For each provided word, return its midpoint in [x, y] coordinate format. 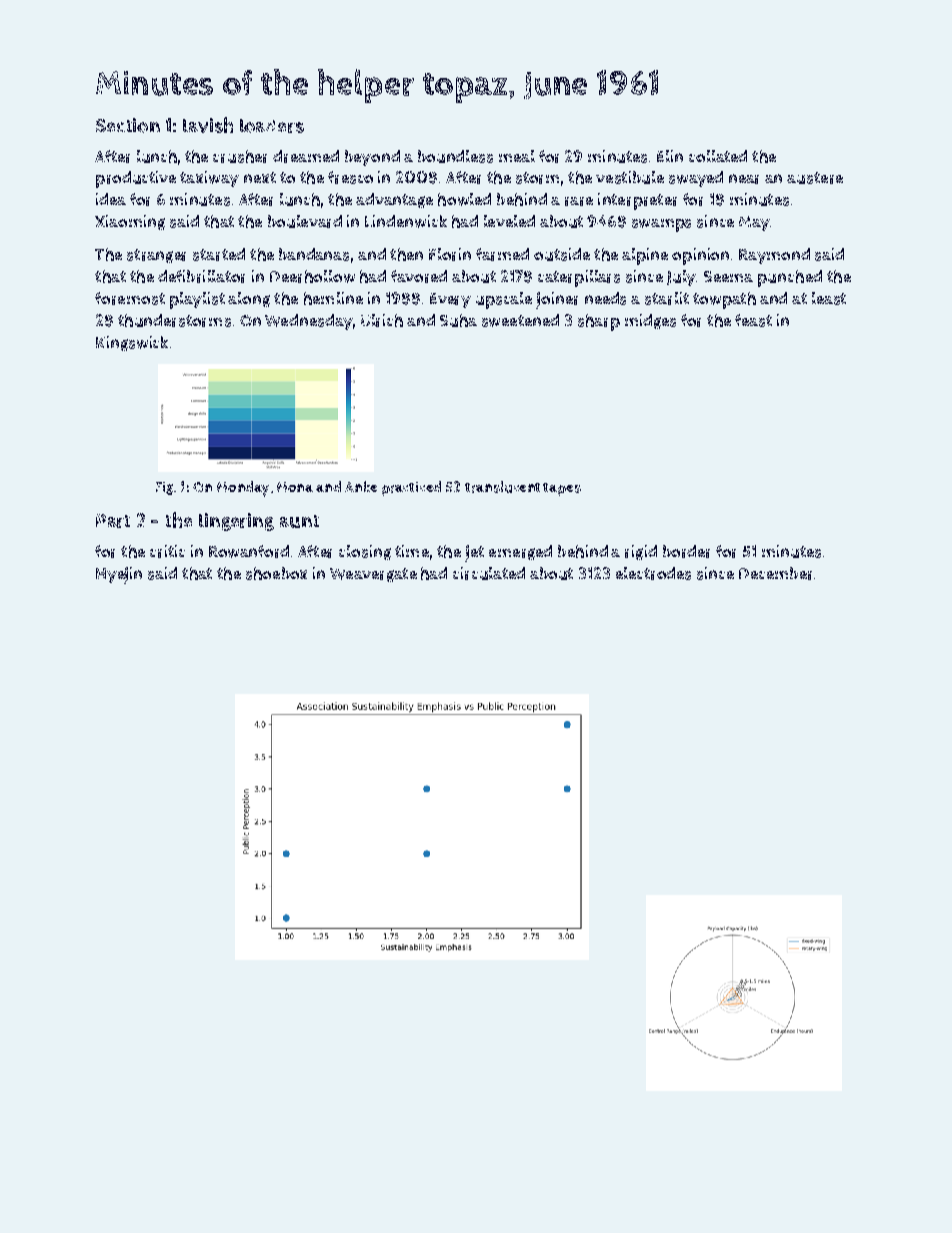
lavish [208, 125]
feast [753, 320]
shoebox [276, 573]
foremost [130, 298]
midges [650, 321]
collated [718, 156]
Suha [458, 320]
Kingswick [132, 343]
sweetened [520, 320]
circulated [489, 573]
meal [517, 156]
